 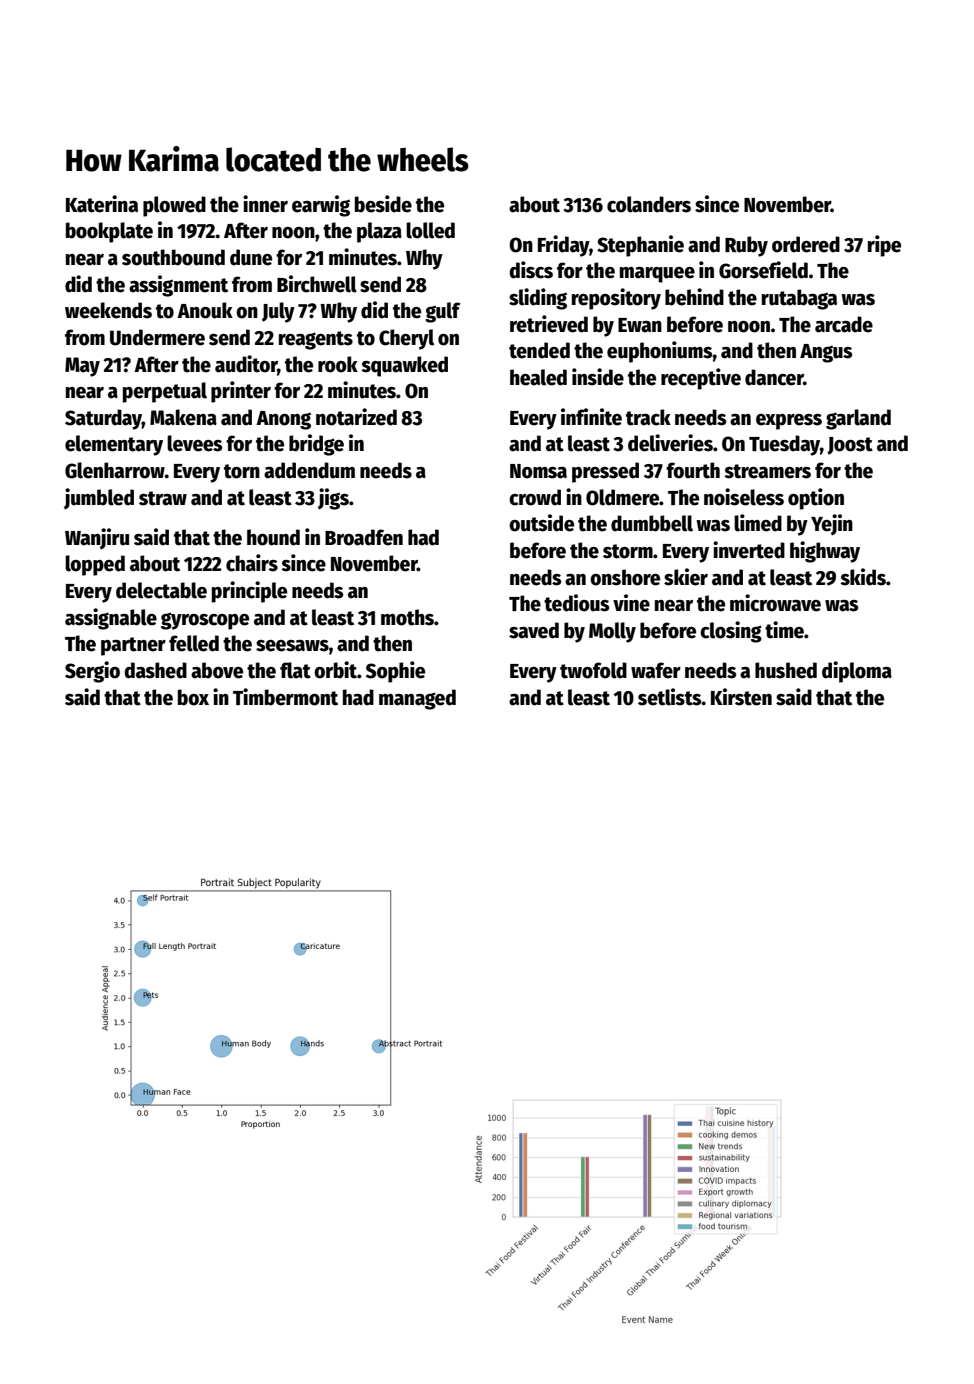 What do you see at coordinates (884, 246) in the screenshot?
I see `ripe` at bounding box center [884, 246].
